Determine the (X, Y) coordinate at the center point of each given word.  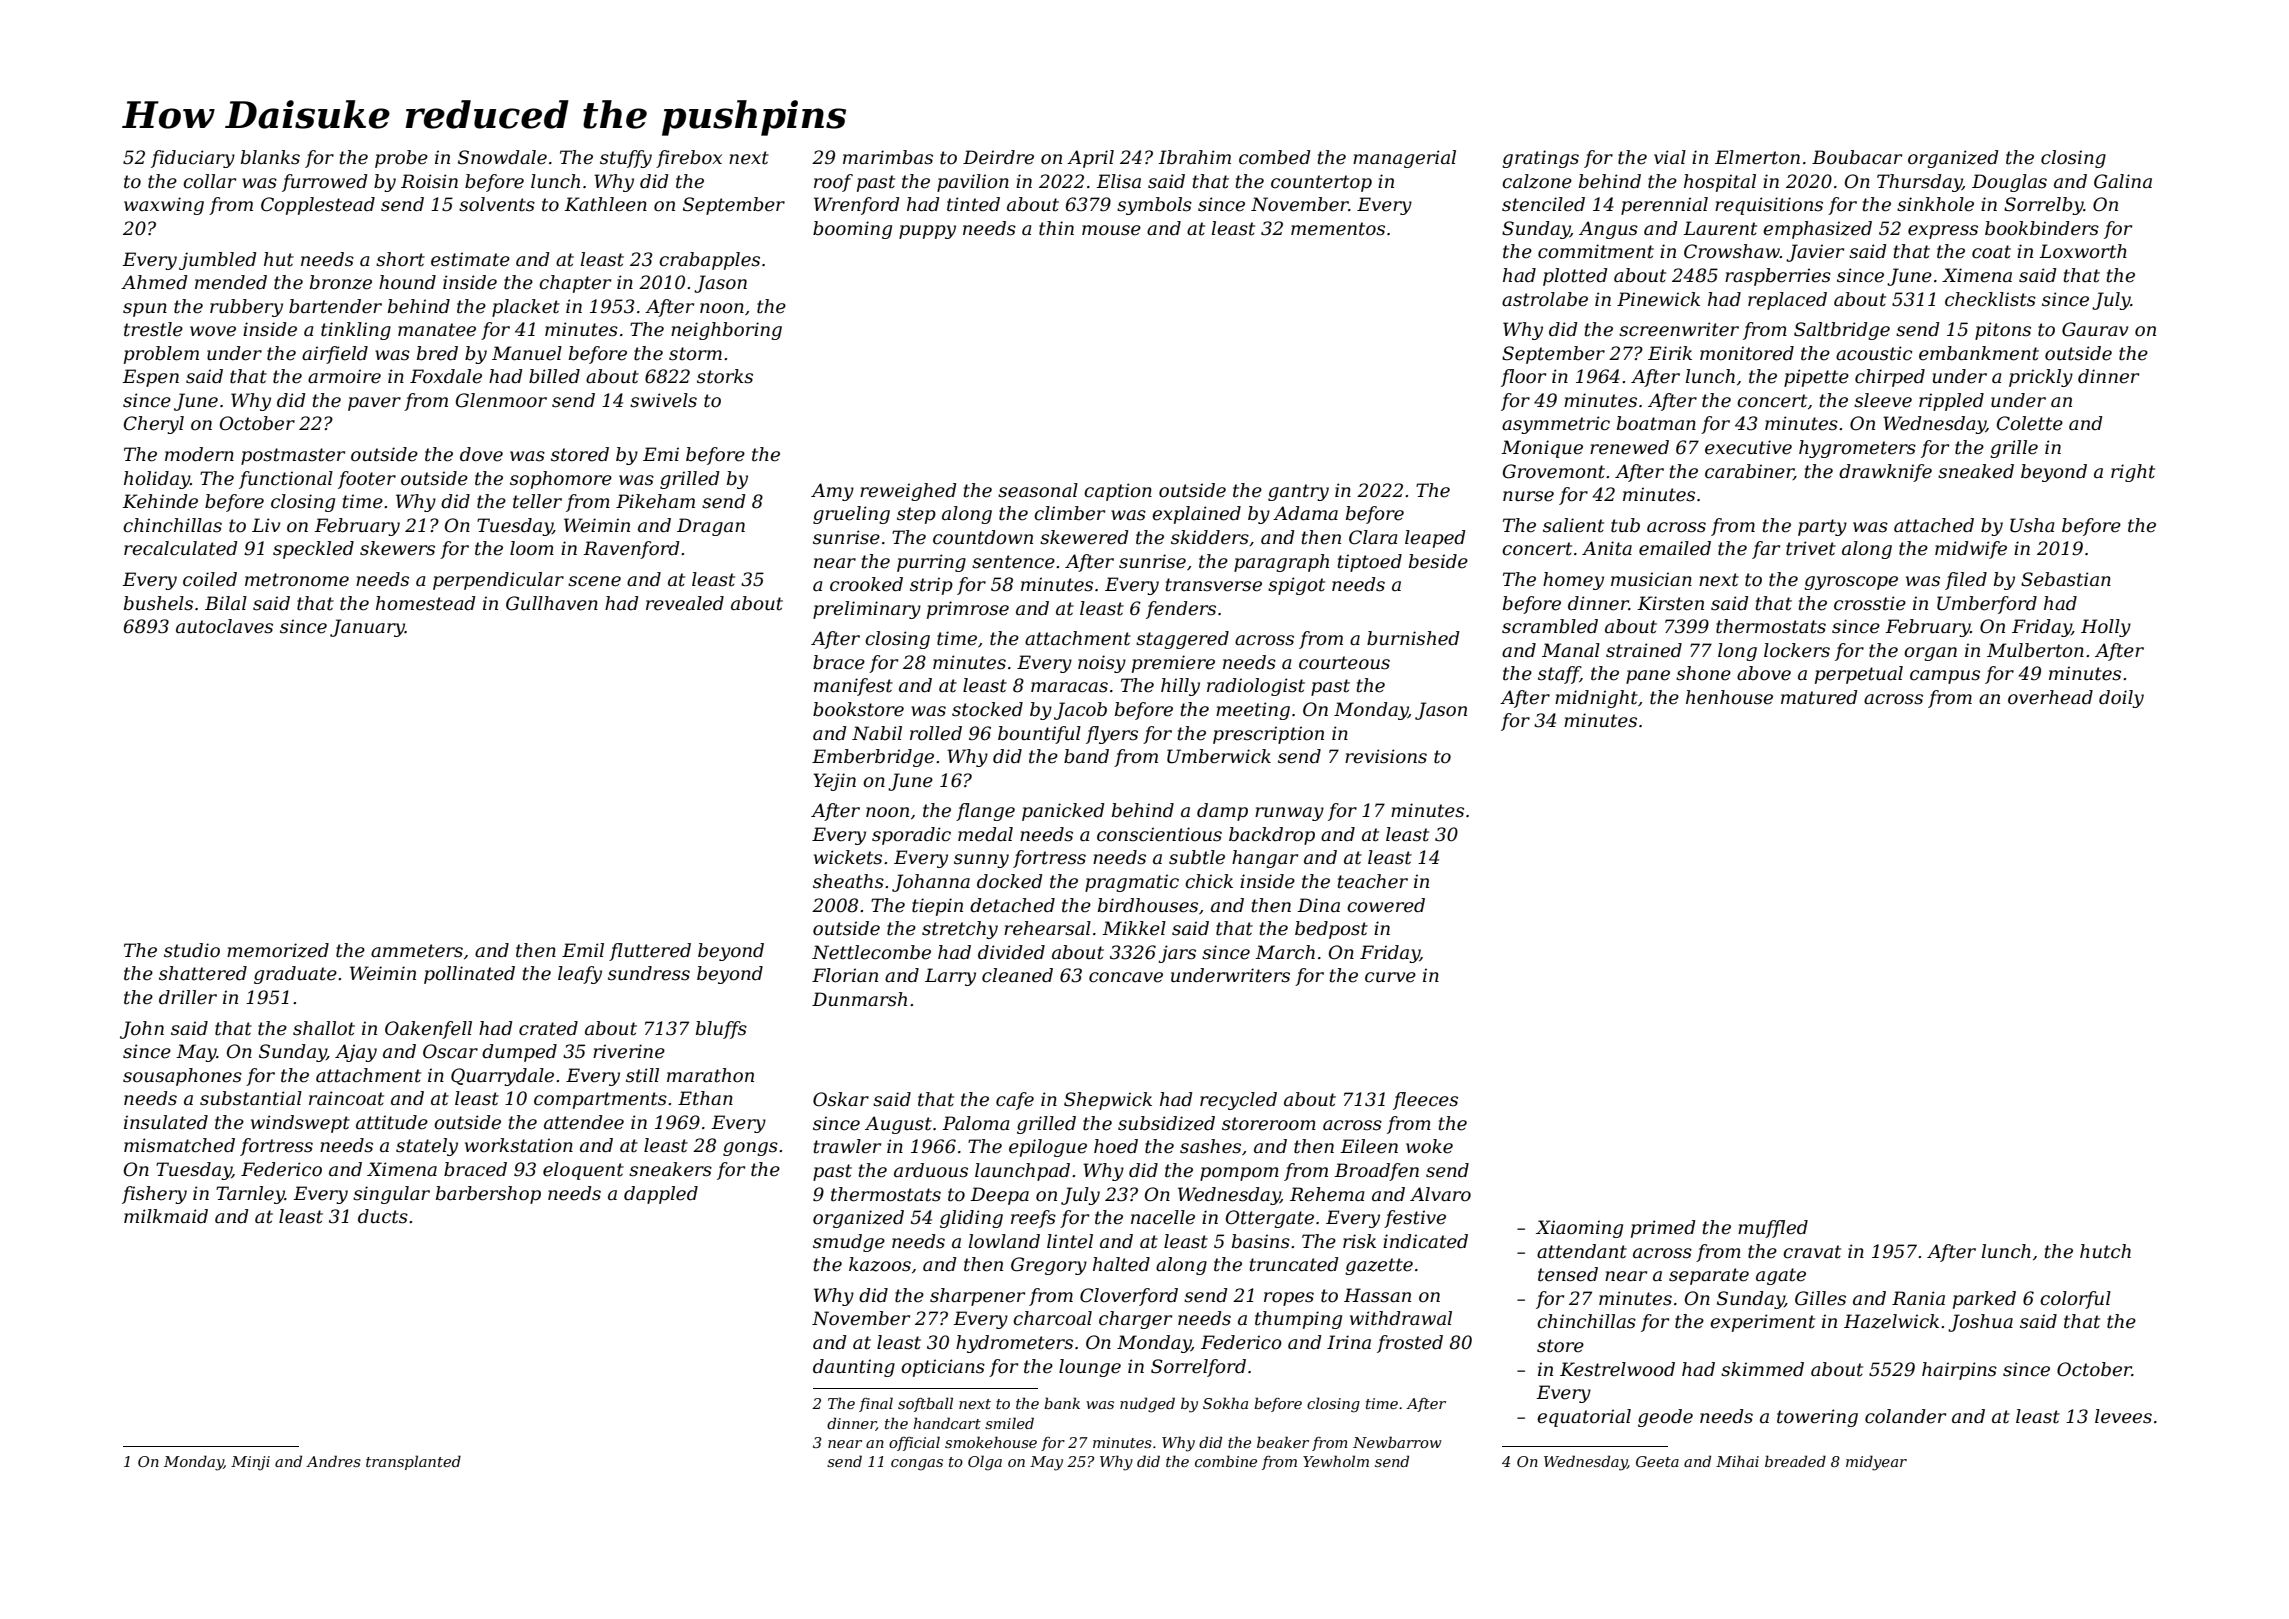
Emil (583, 950)
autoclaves (224, 626)
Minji (250, 1463)
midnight (1596, 699)
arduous (931, 1170)
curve (1390, 977)
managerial (1404, 159)
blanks (270, 157)
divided (1011, 952)
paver (374, 404)
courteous (1344, 663)
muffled (1773, 1229)
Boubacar (1857, 157)
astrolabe (1545, 299)
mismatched (179, 1145)
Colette (2030, 423)
